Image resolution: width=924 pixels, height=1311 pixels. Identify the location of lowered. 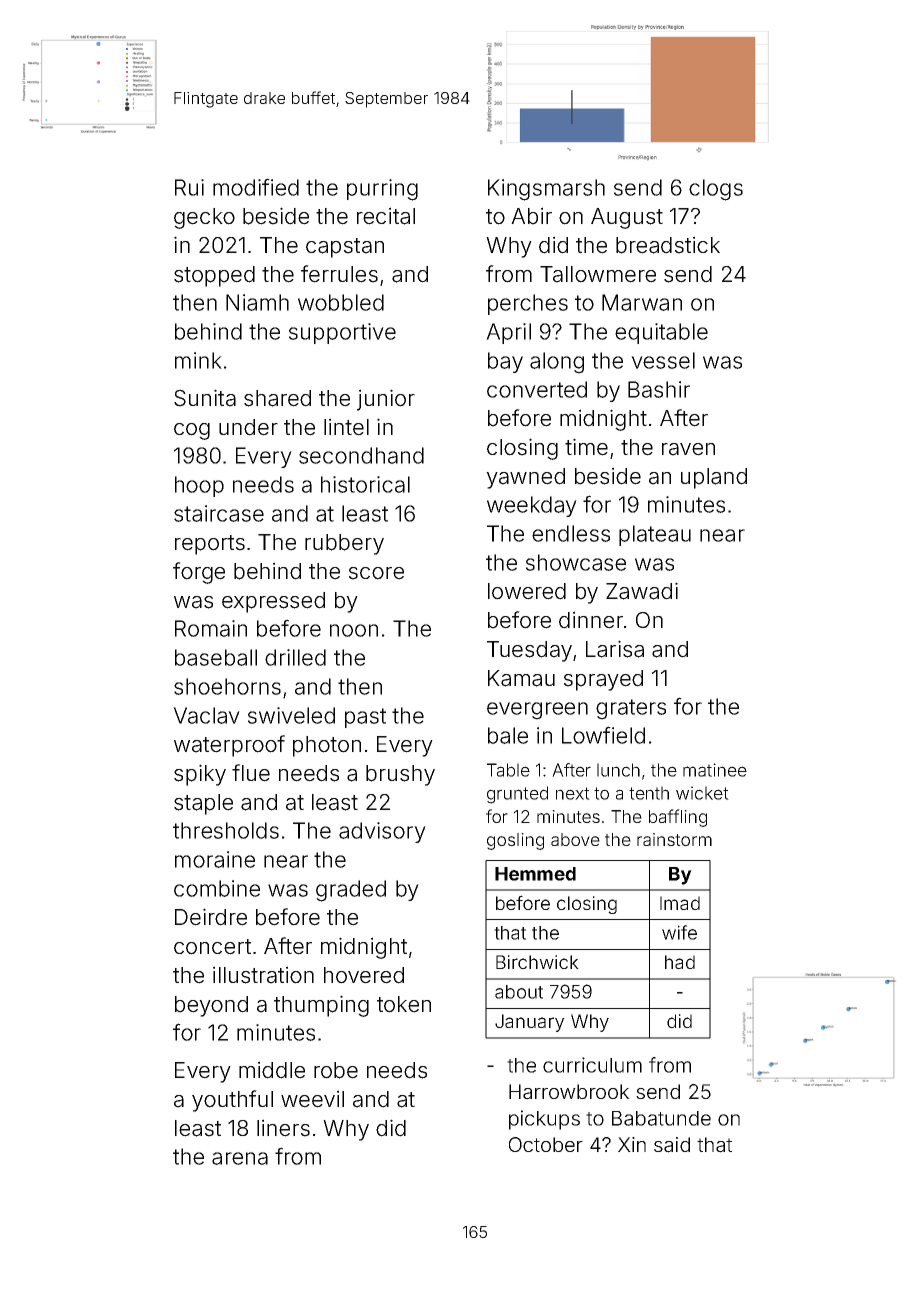
(527, 591).
